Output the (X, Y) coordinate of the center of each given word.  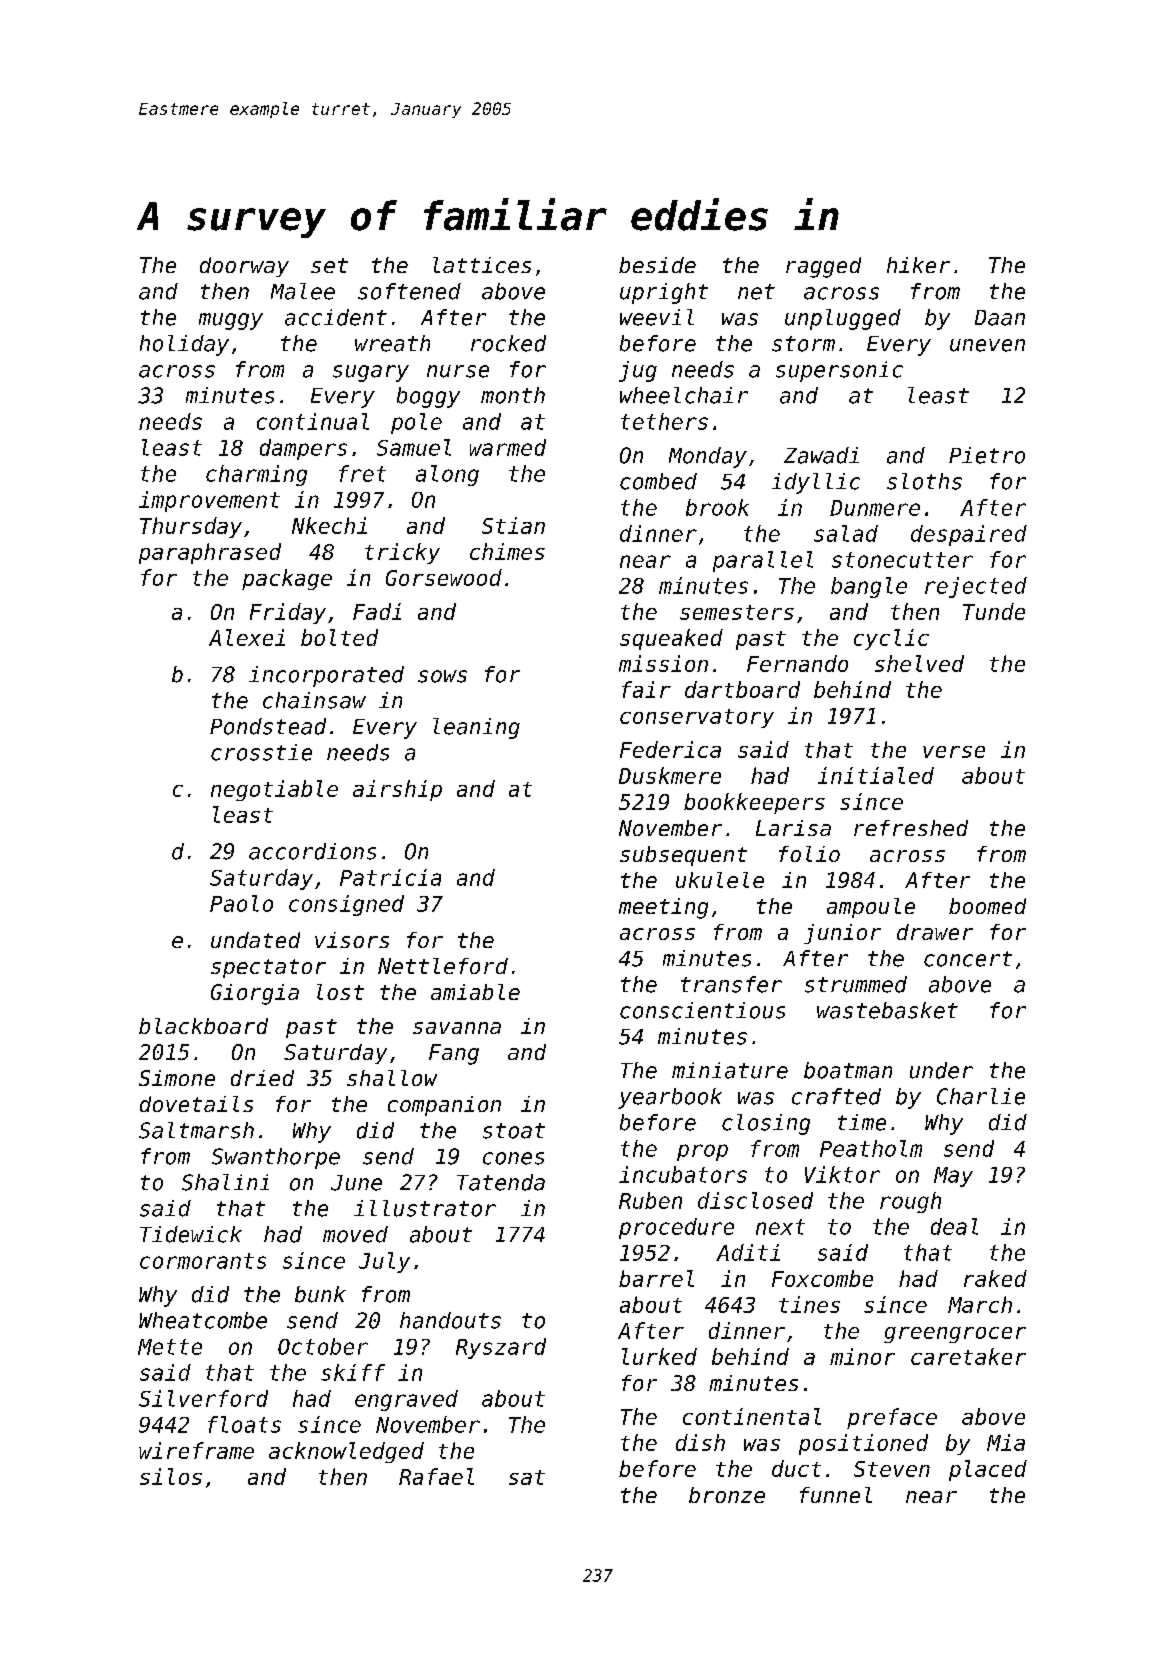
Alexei (247, 637)
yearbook (670, 1098)
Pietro (987, 455)
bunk (320, 1294)
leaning (476, 728)
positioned (863, 1444)
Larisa (793, 828)
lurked (659, 1356)
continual (313, 421)
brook (717, 507)
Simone (177, 1078)
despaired (969, 535)
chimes (507, 551)
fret (362, 473)
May (953, 1177)
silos (171, 1476)
